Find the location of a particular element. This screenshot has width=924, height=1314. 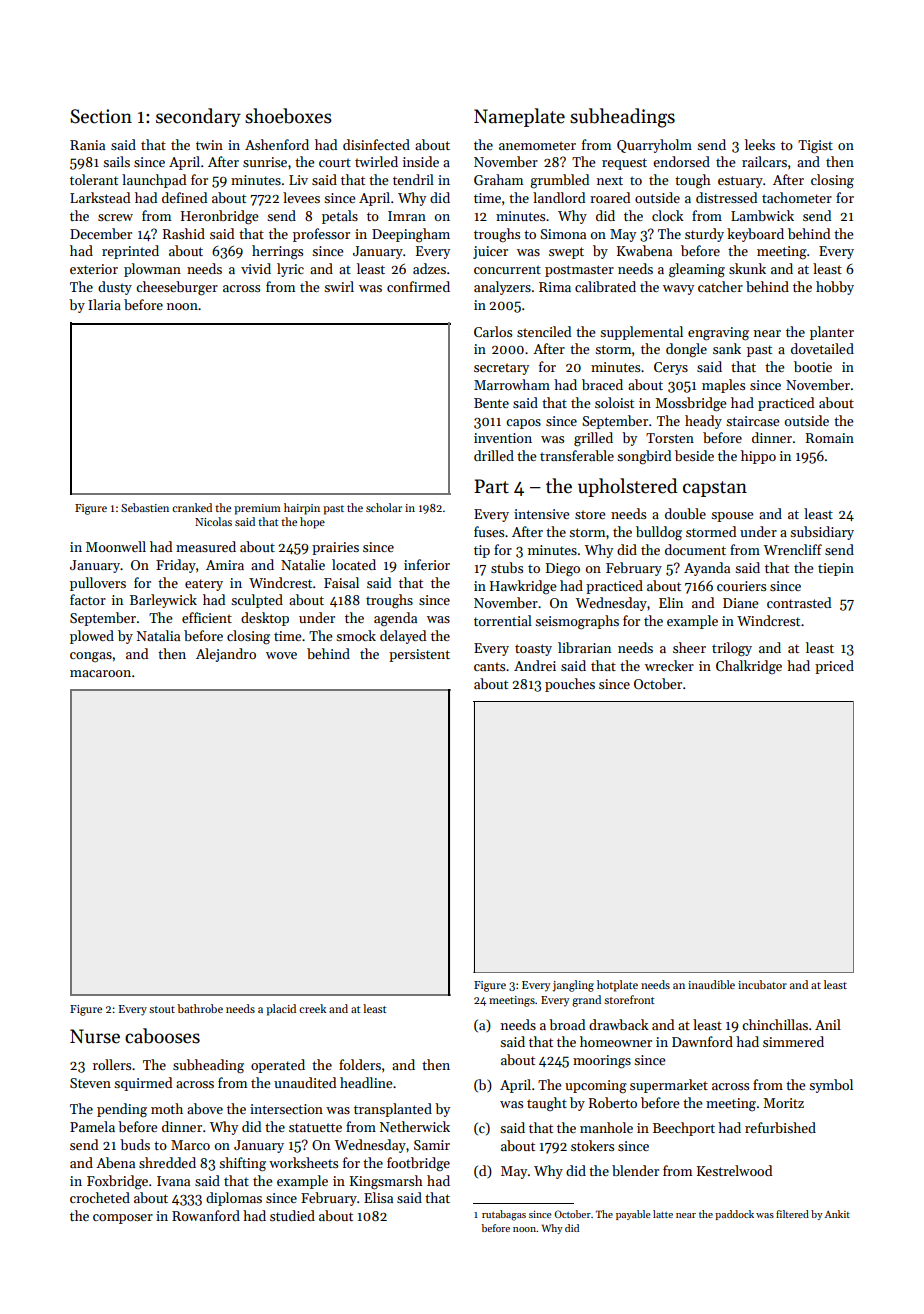

clock is located at coordinates (668, 215).
